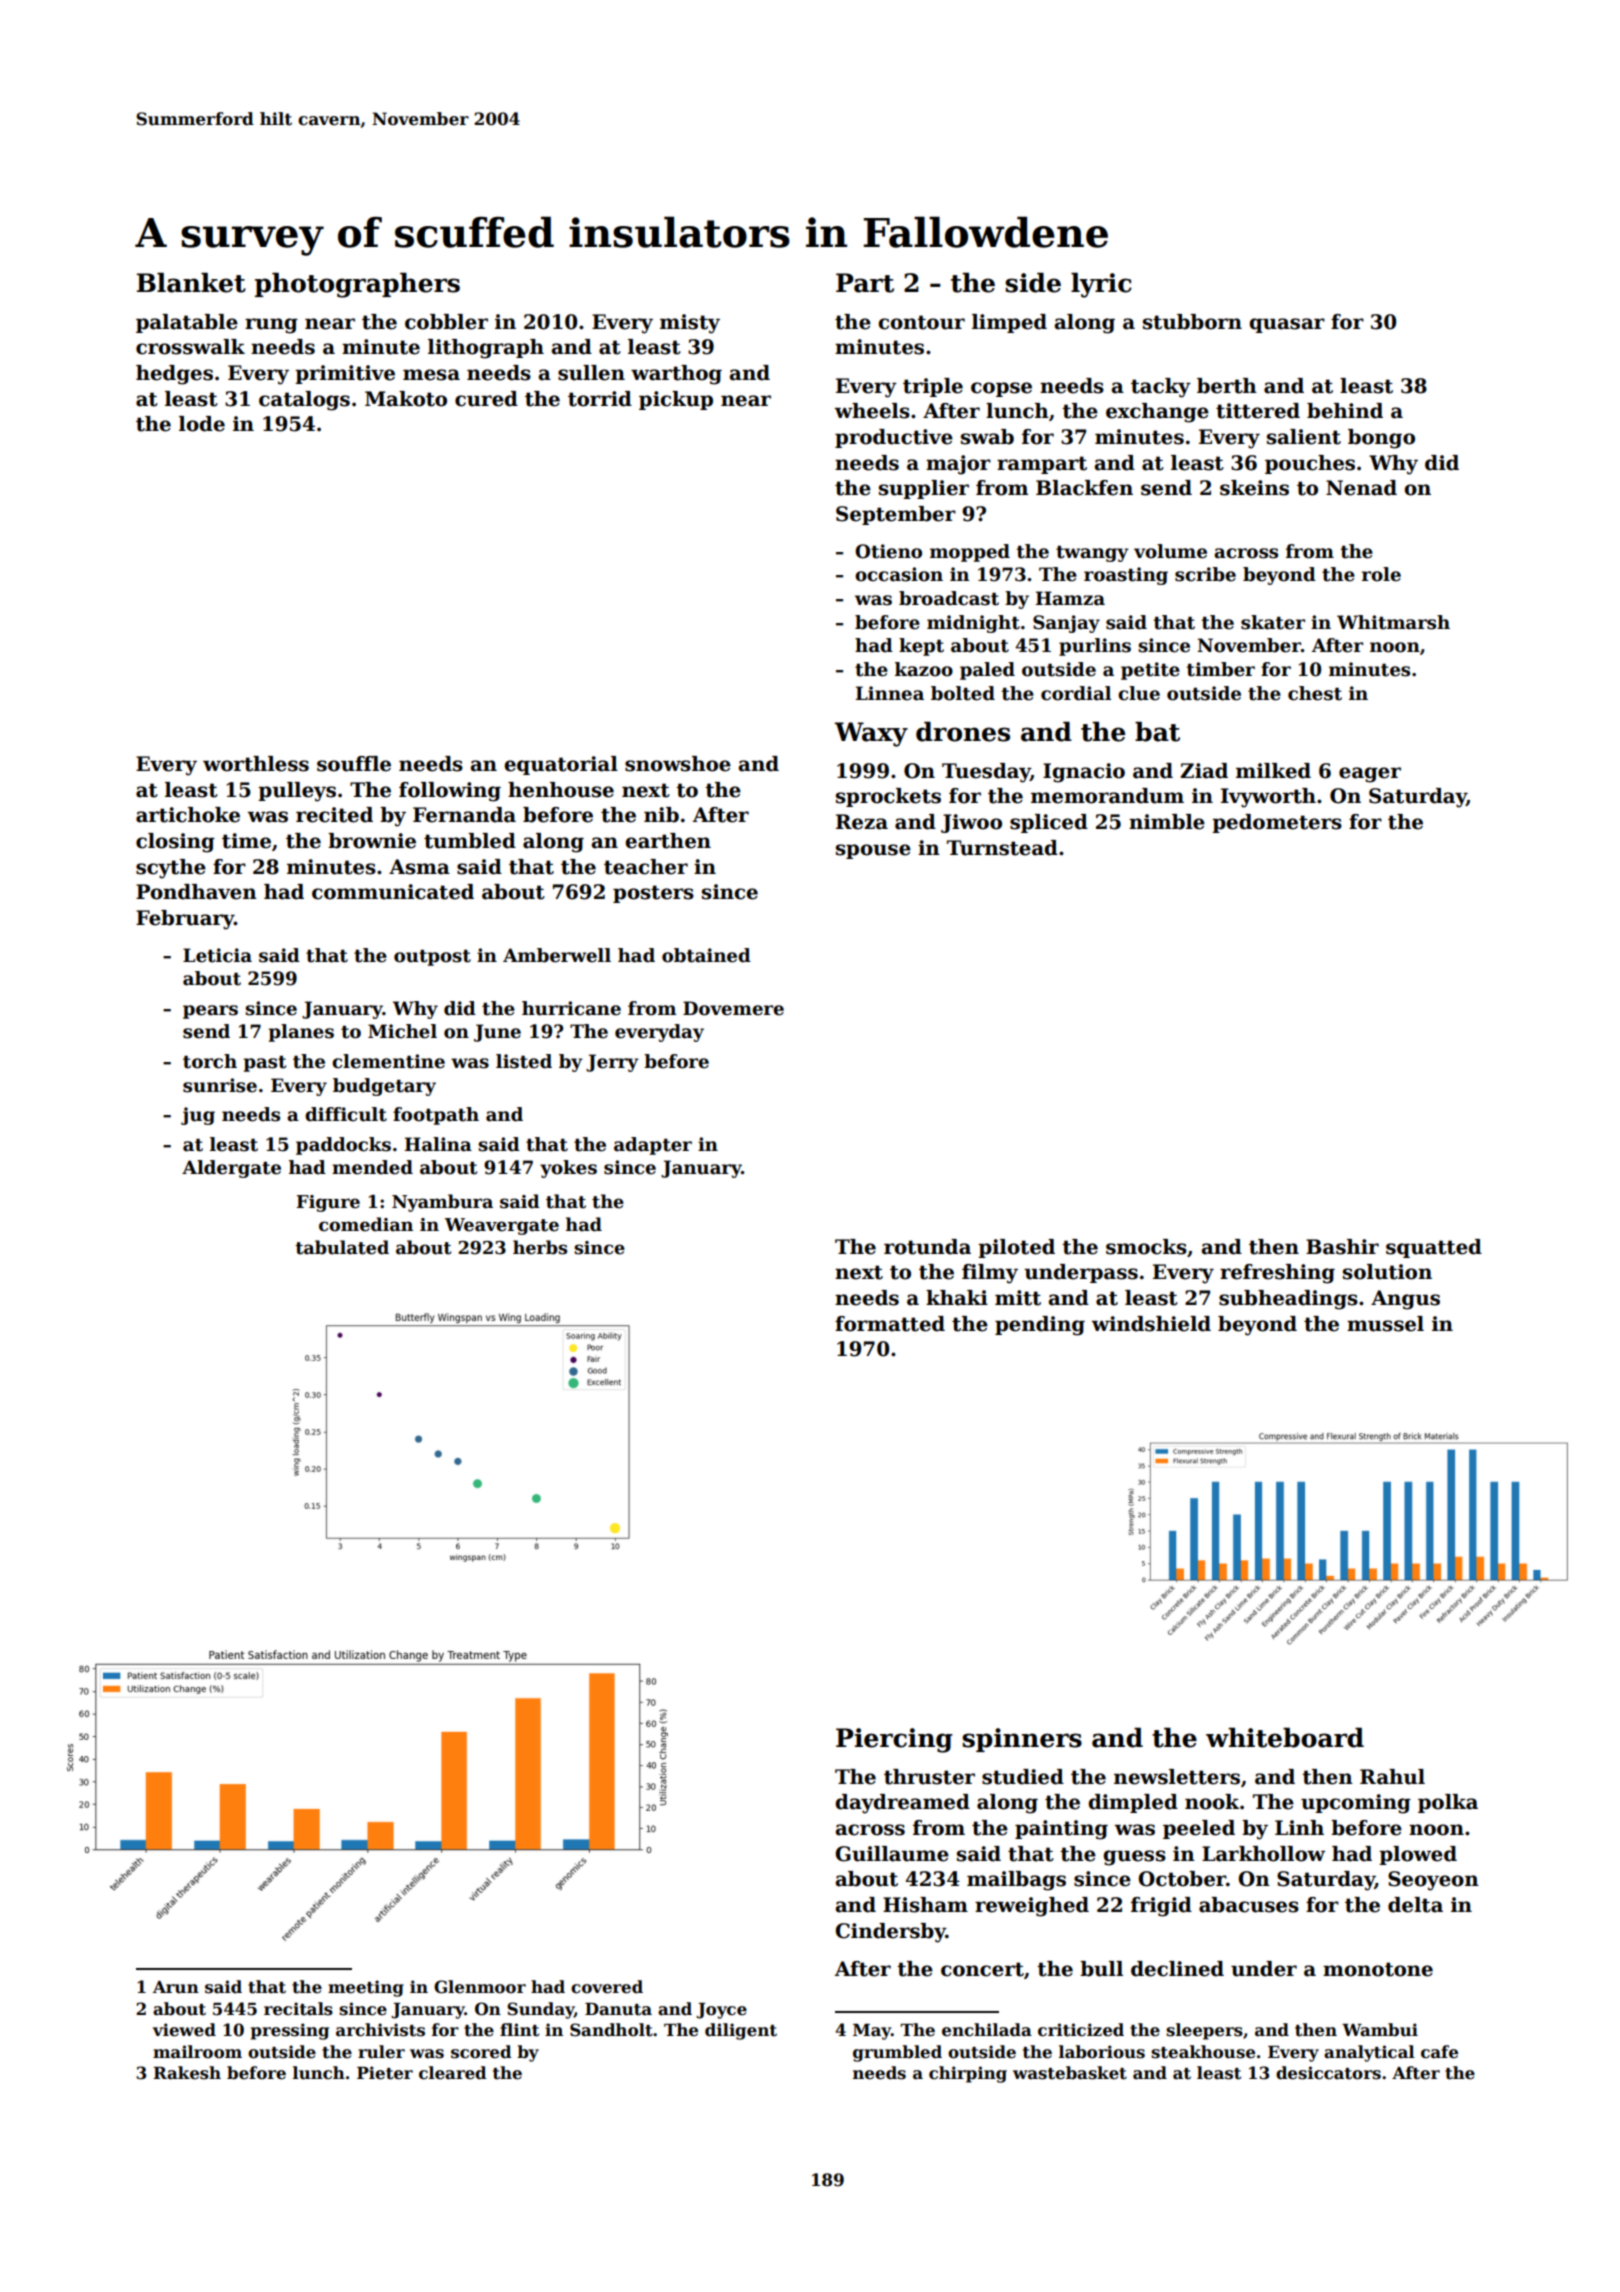 Image resolution: width=1620 pixels, height=2292 pixels. I want to click on meeting, so click(366, 1988).
